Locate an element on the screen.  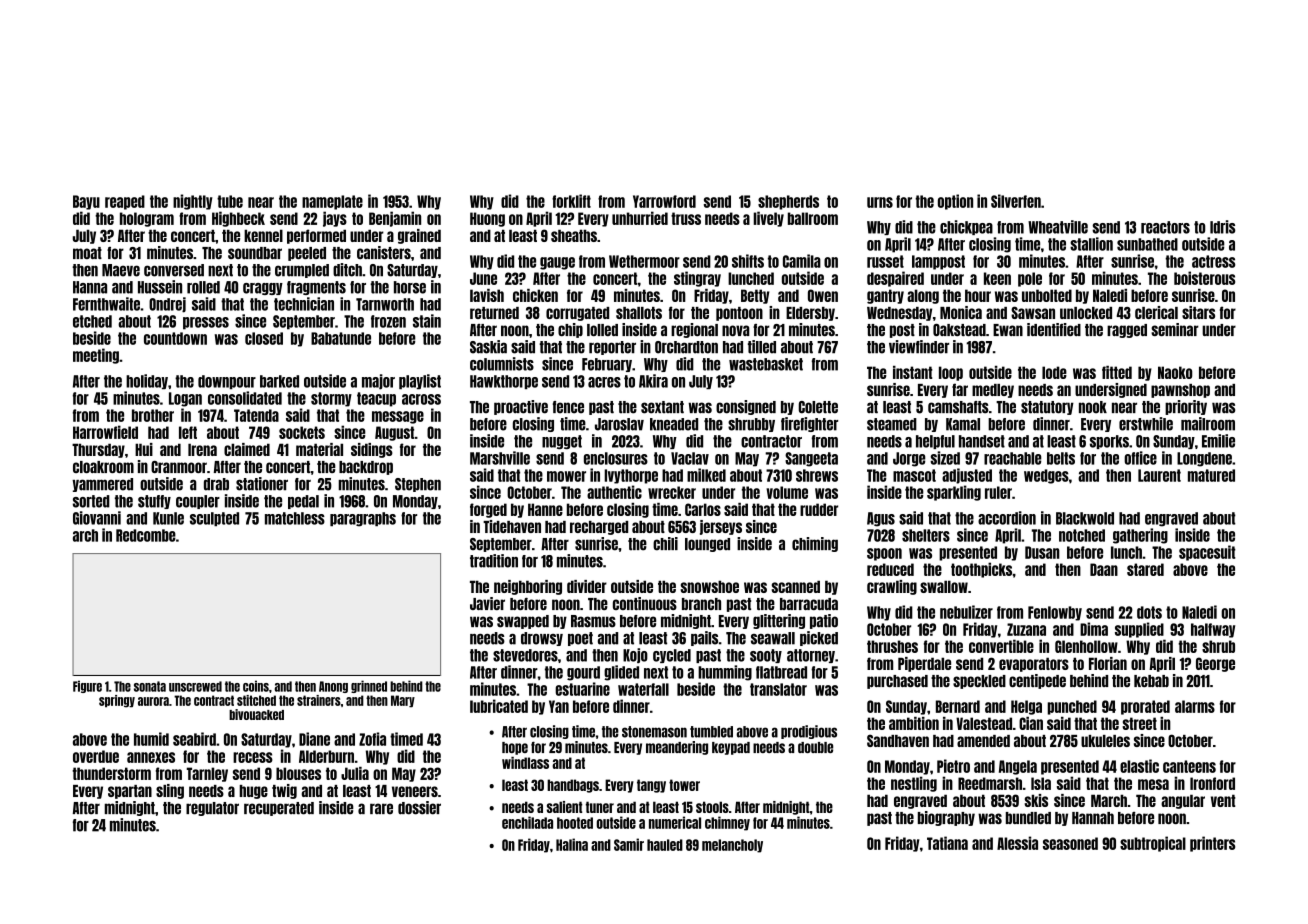
kebab is located at coordinates (1151, 681).
